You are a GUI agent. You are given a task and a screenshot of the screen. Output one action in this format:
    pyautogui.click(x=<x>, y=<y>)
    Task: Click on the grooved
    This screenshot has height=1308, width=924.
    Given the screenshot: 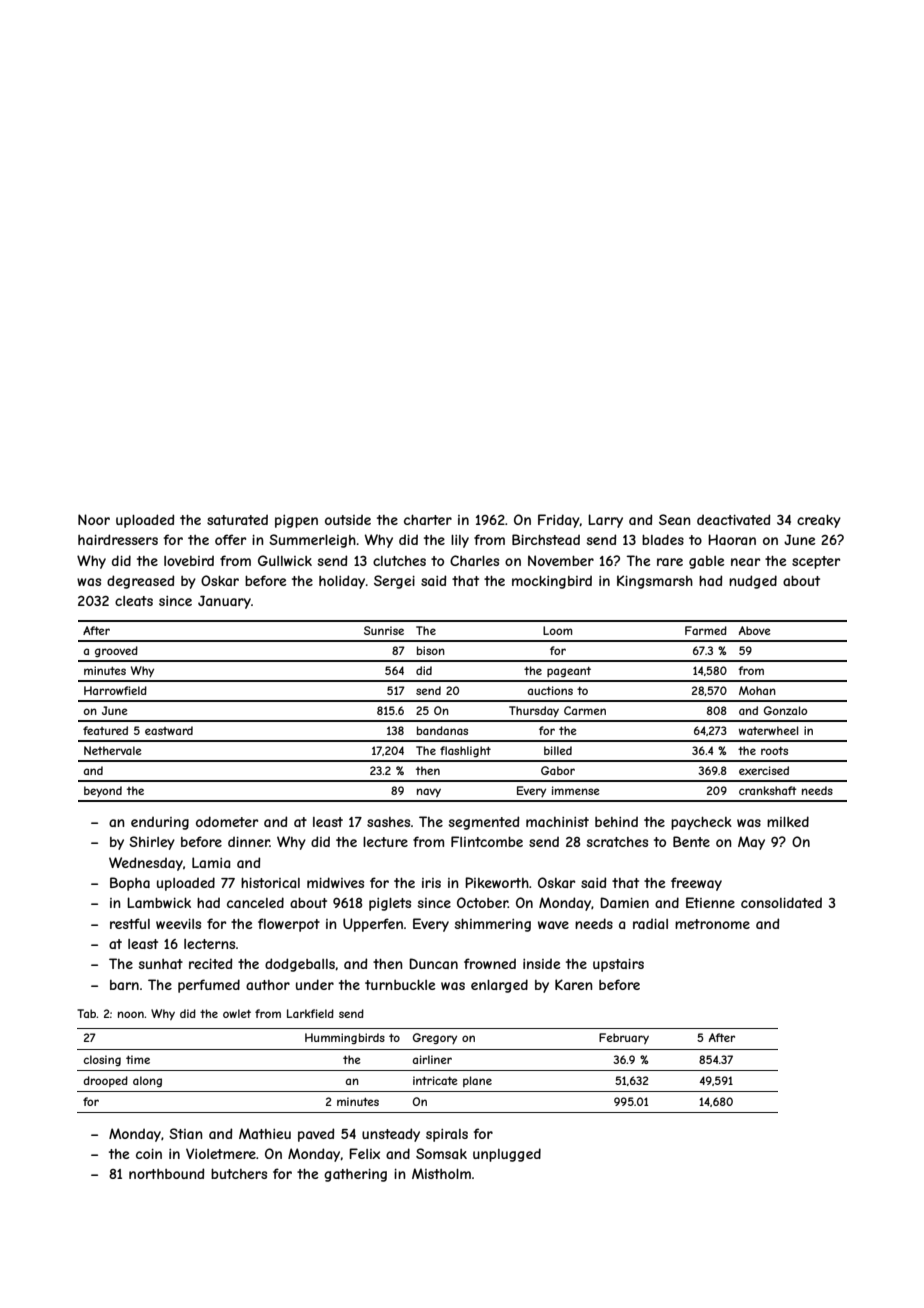 What is the action you would take?
    pyautogui.click(x=116, y=651)
